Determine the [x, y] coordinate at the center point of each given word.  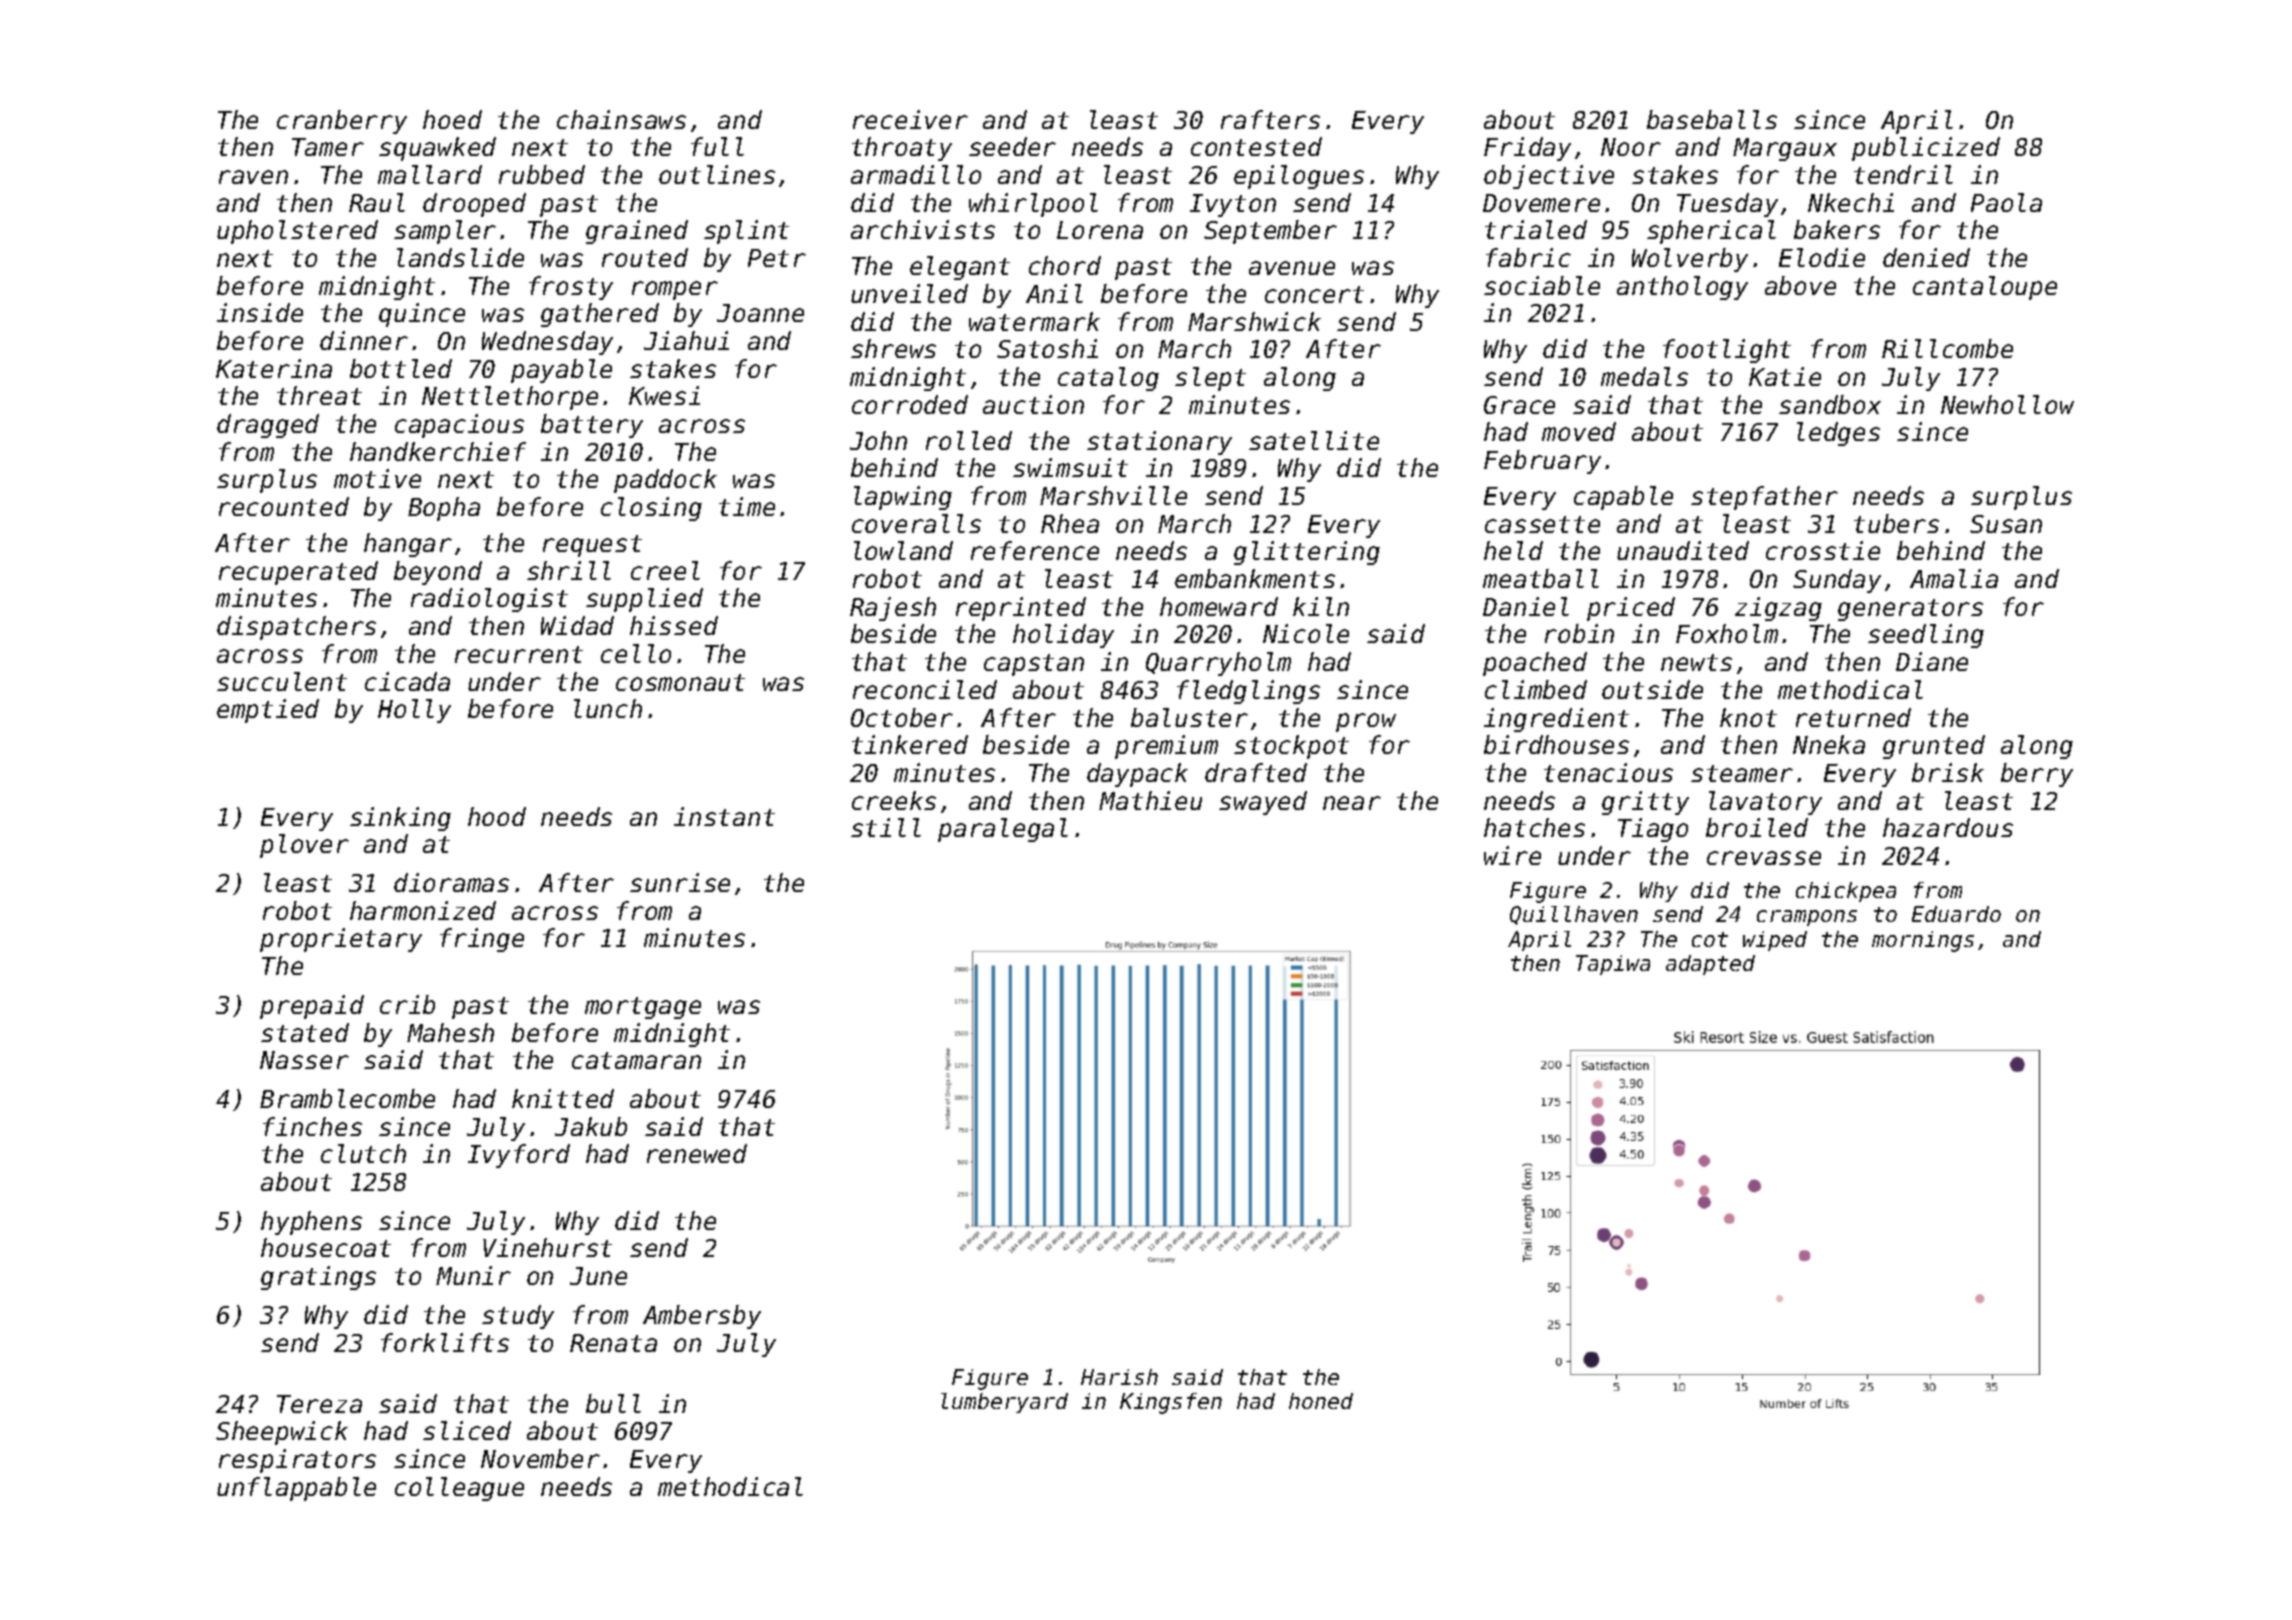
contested [1256, 146]
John [878, 440]
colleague [459, 1489]
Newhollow [2007, 404]
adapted [1710, 965]
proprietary [341, 940]
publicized [1926, 149]
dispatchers [296, 628]
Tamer [328, 147]
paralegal [1003, 830]
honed [1321, 1401]
